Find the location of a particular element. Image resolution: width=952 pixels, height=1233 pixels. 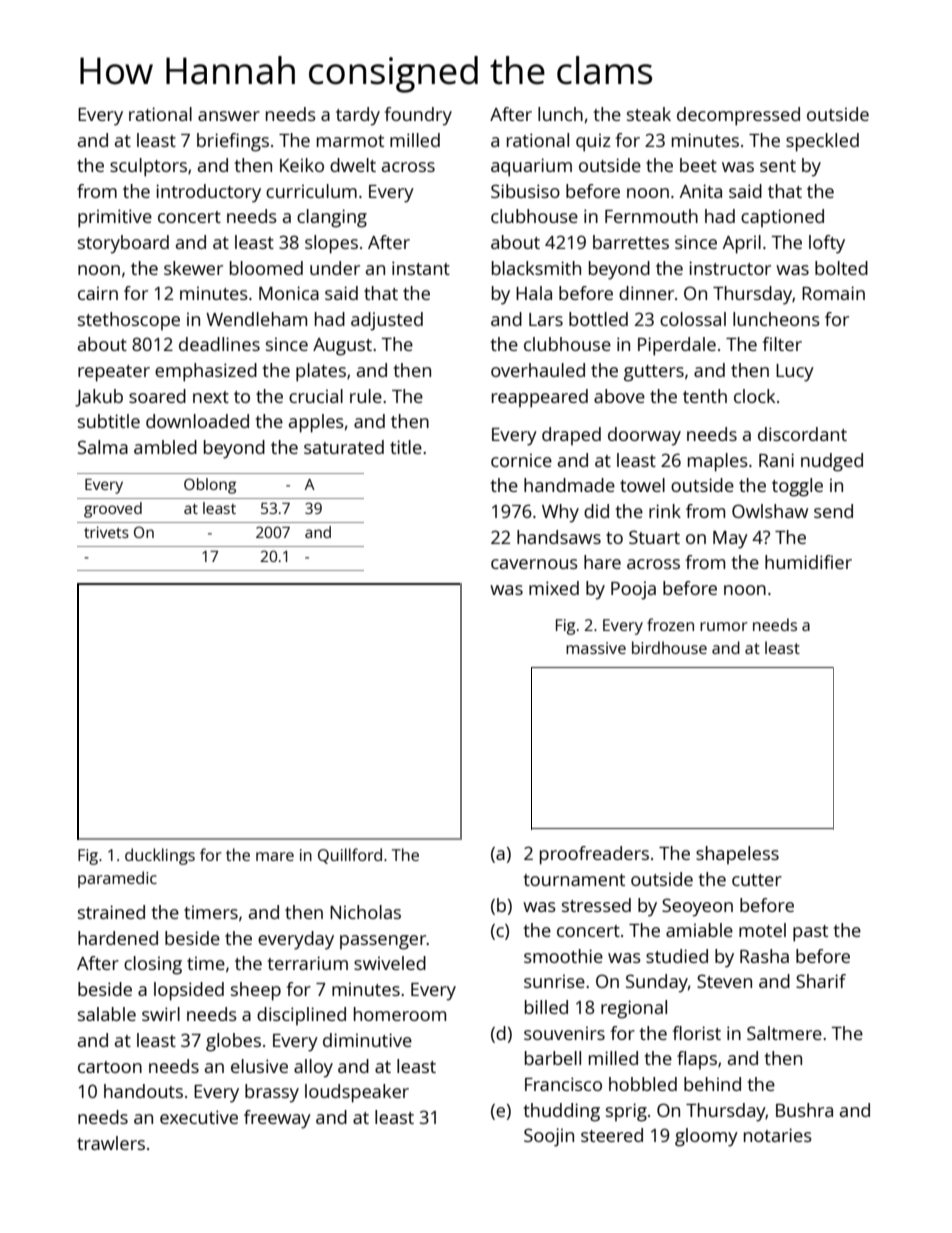

introductory is located at coordinates (208, 193).
